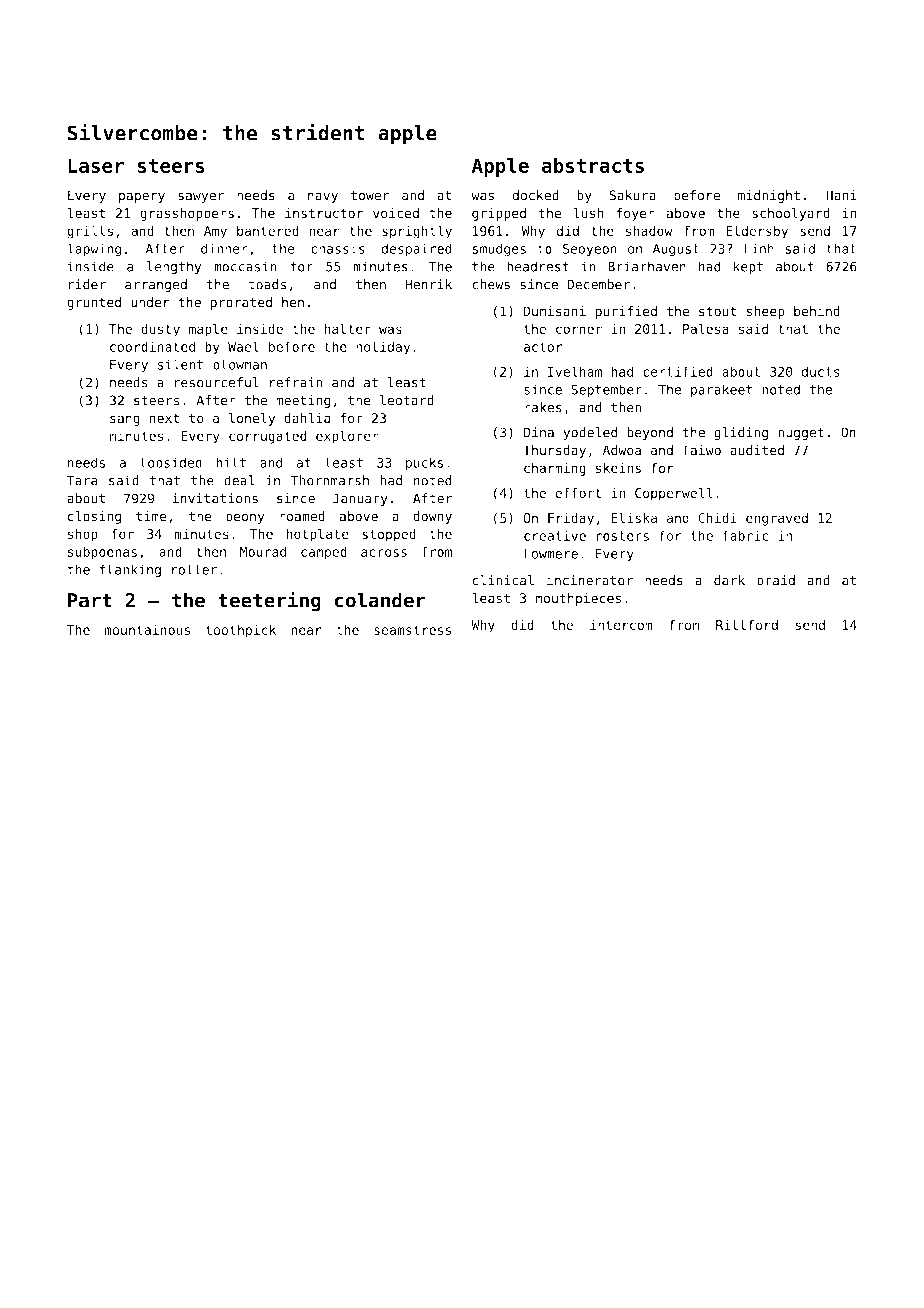 This screenshot has width=924, height=1308. I want to click on incinerator, so click(590, 580).
